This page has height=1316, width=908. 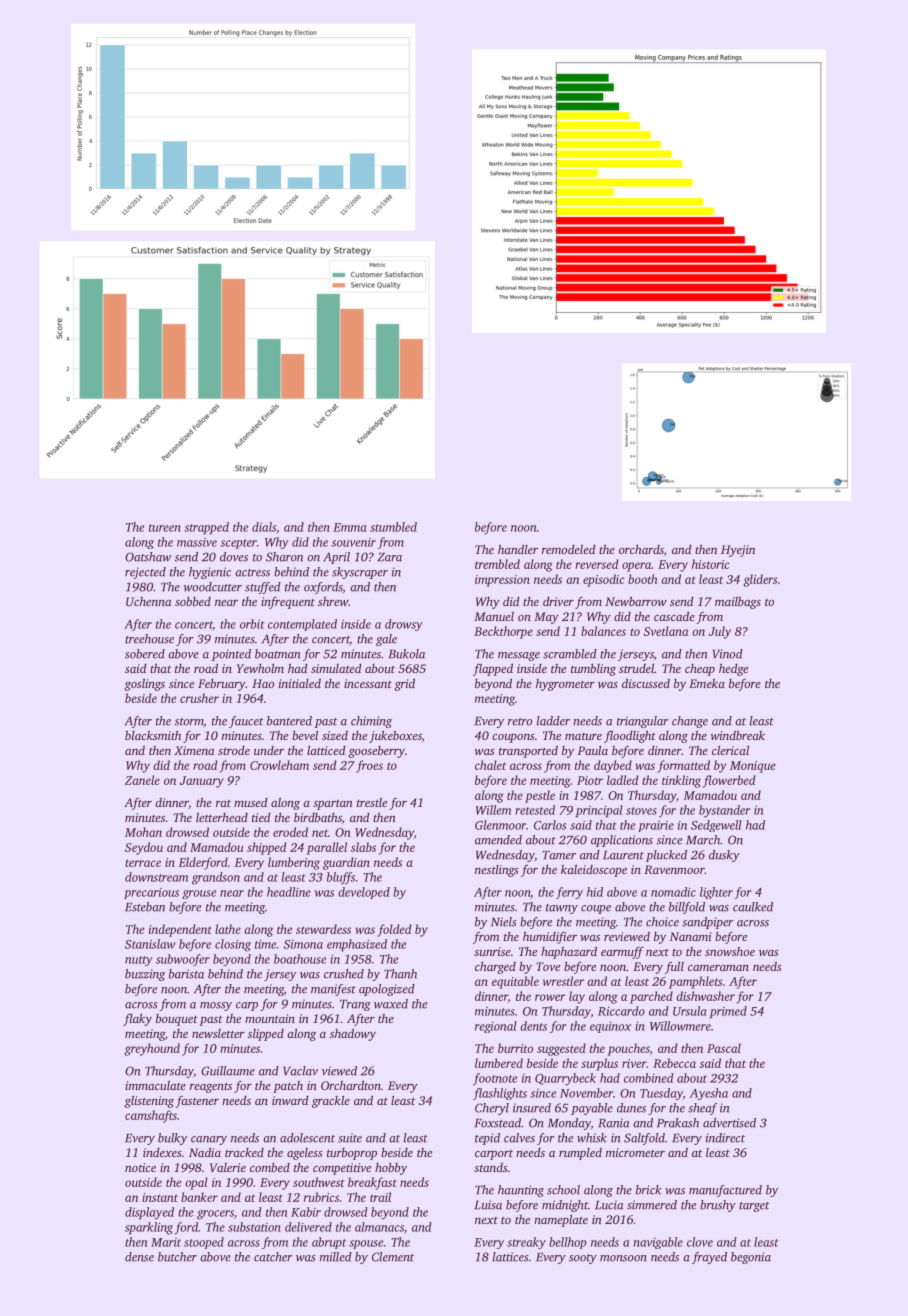 I want to click on retro, so click(x=520, y=722).
